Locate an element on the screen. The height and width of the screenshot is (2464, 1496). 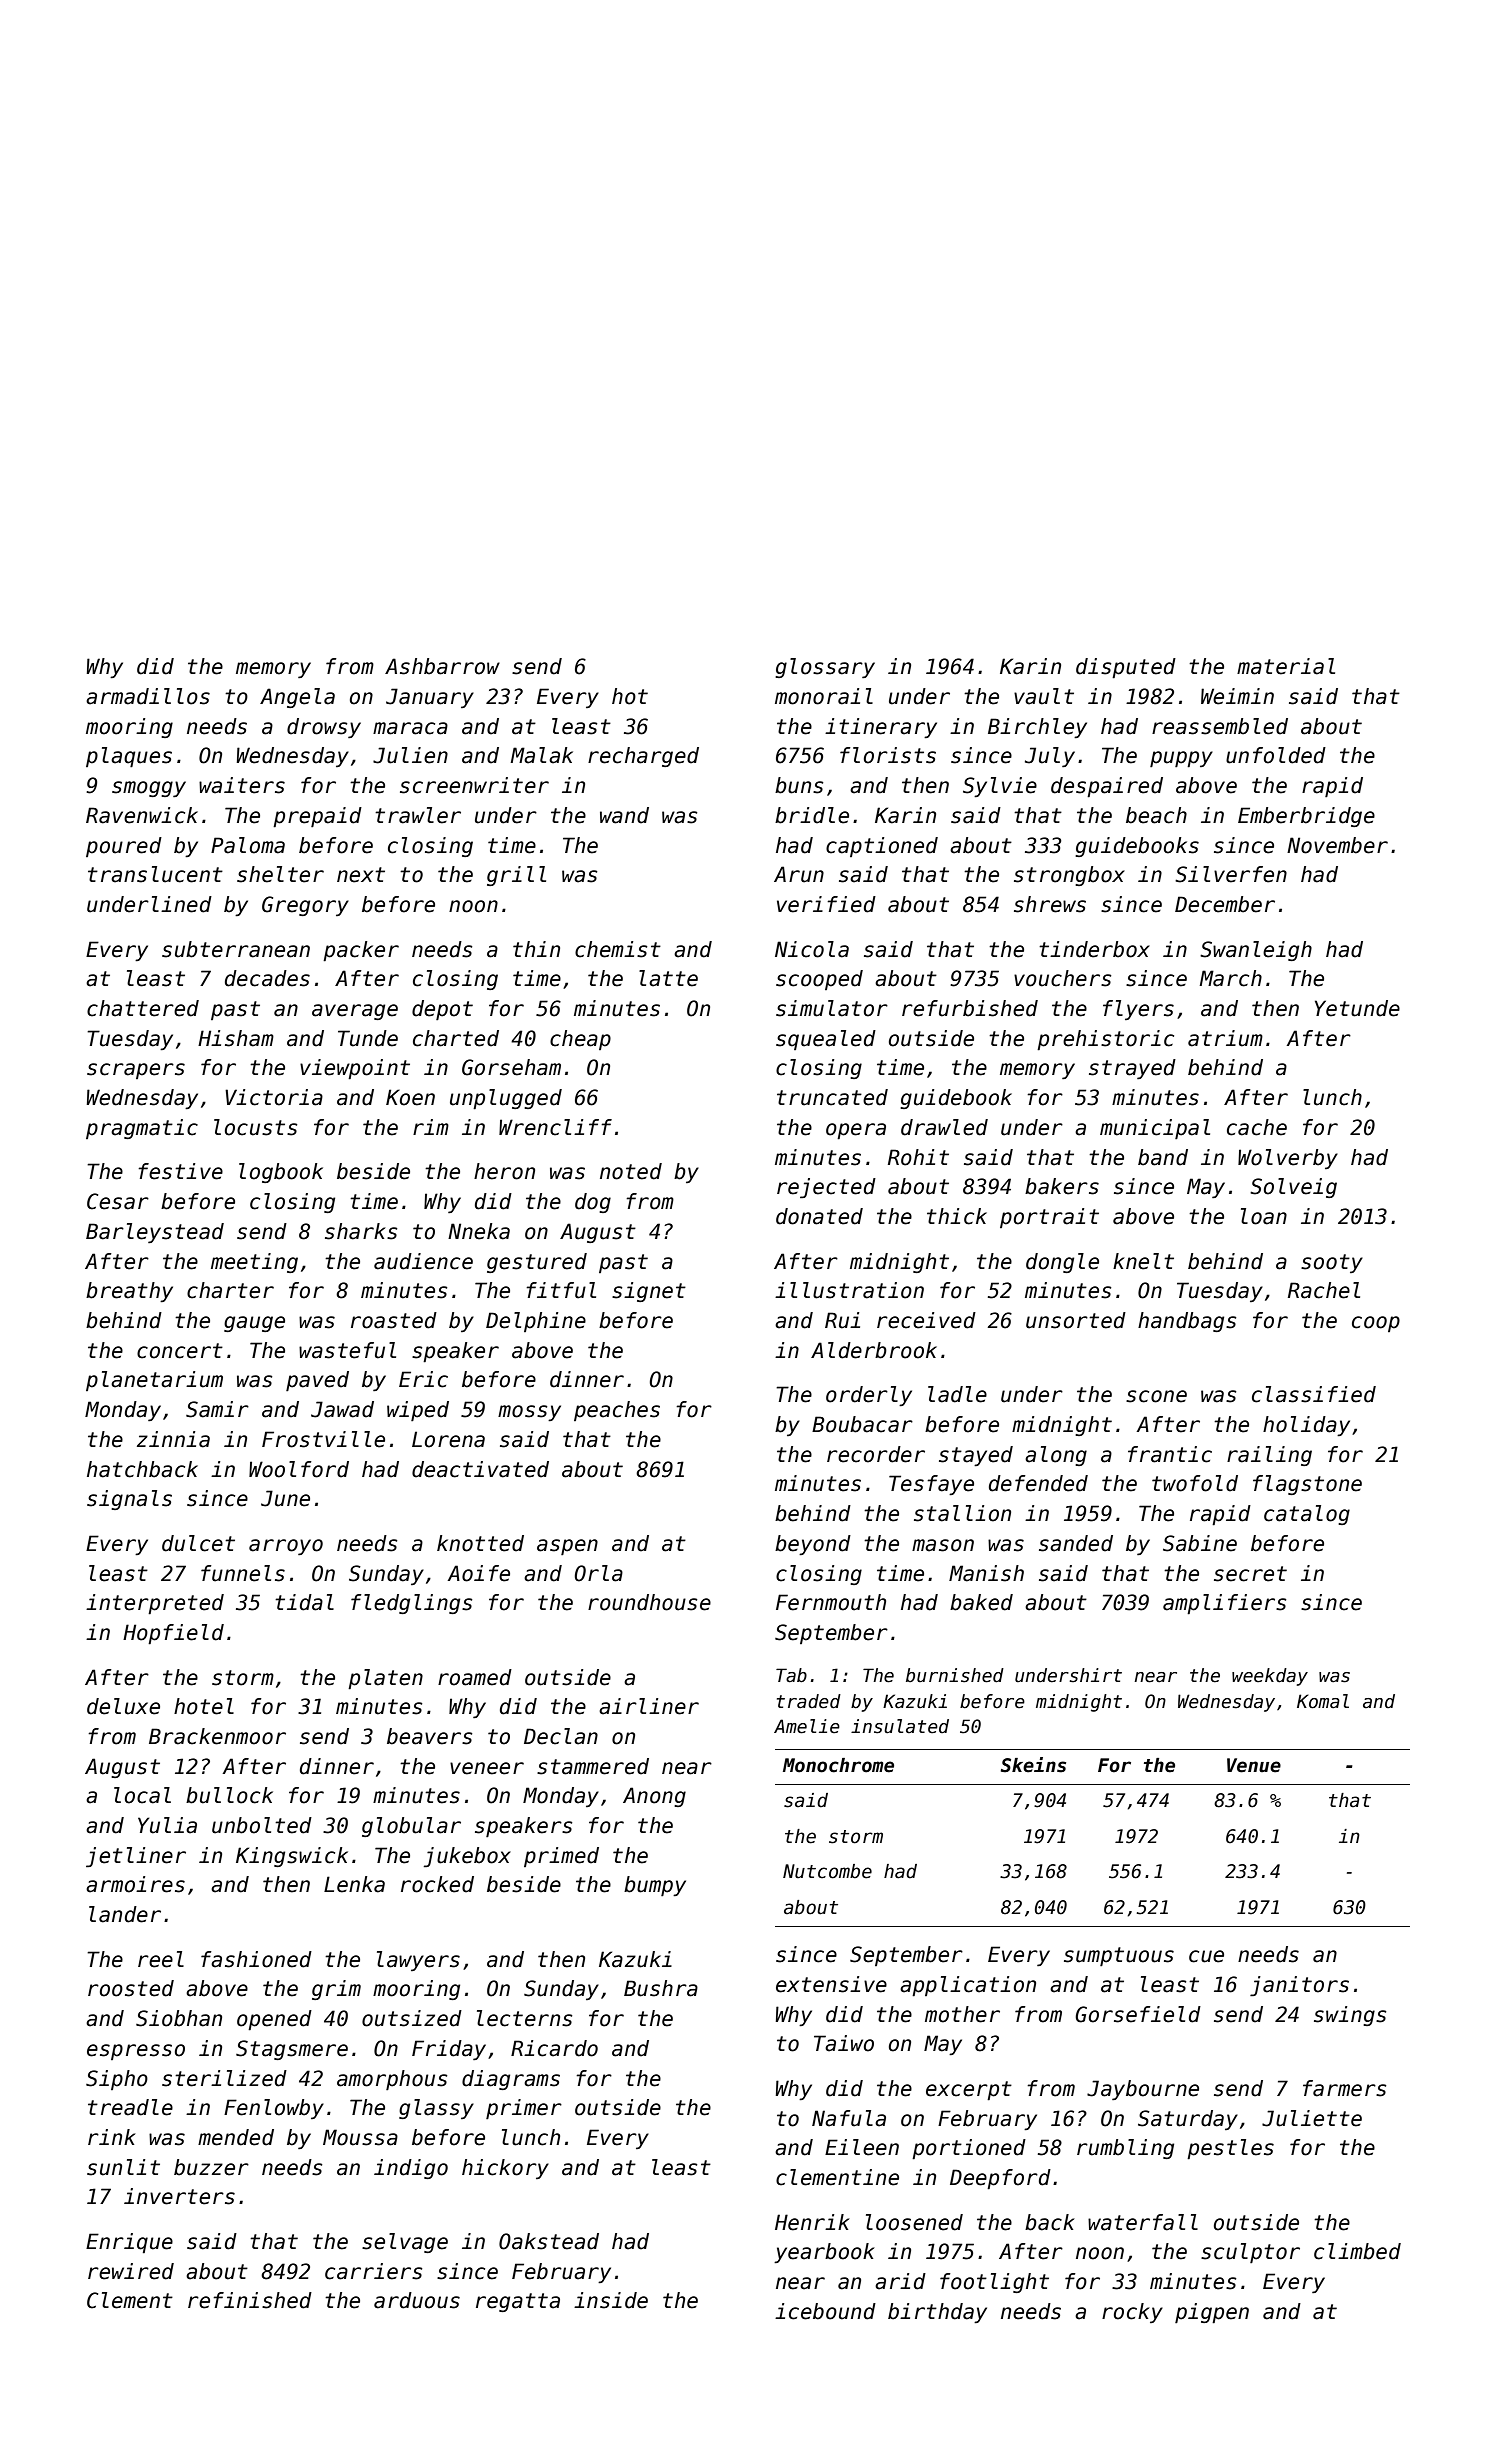
received is located at coordinates (926, 1320).
